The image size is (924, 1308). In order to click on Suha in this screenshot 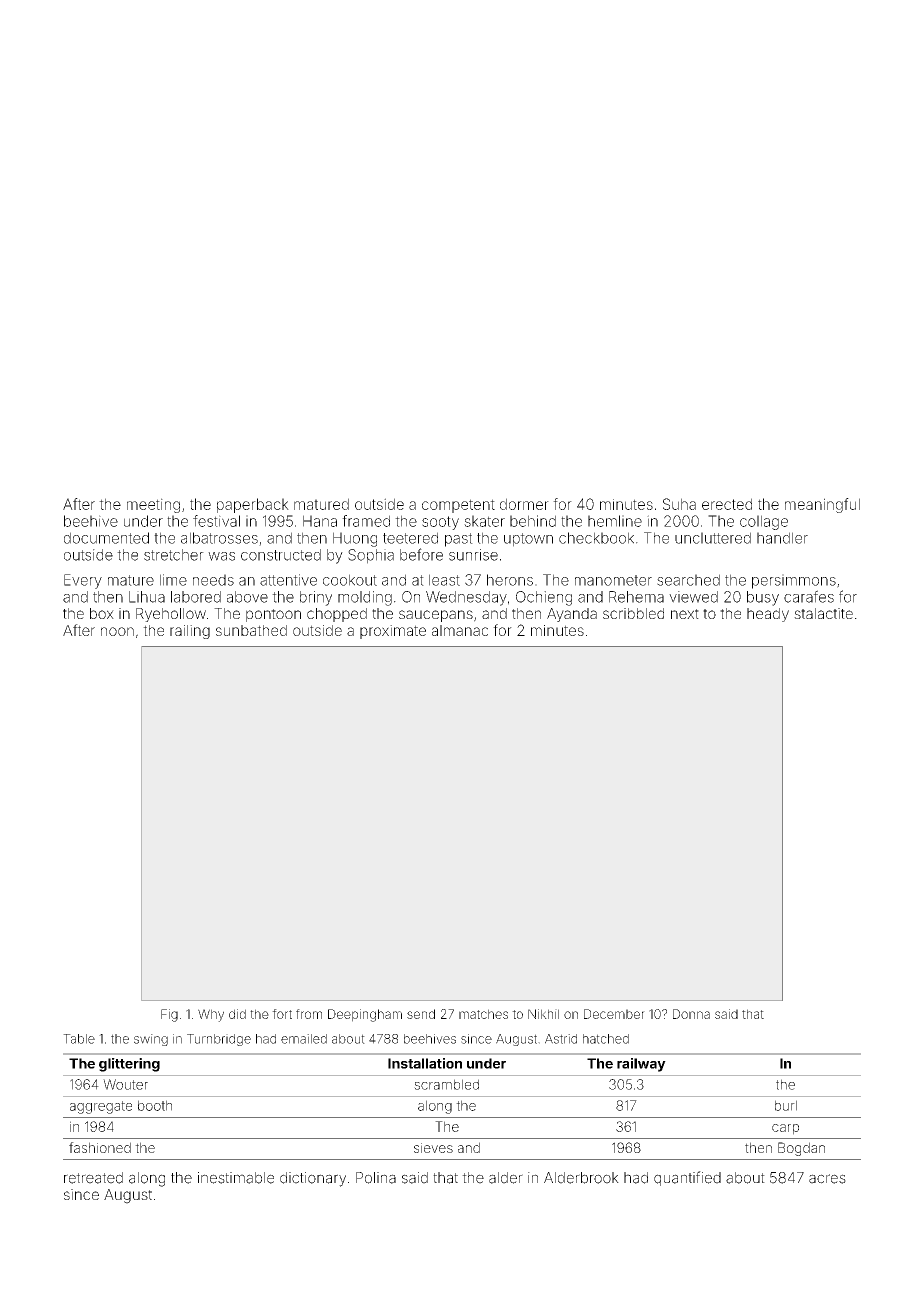, I will do `click(679, 504)`.
